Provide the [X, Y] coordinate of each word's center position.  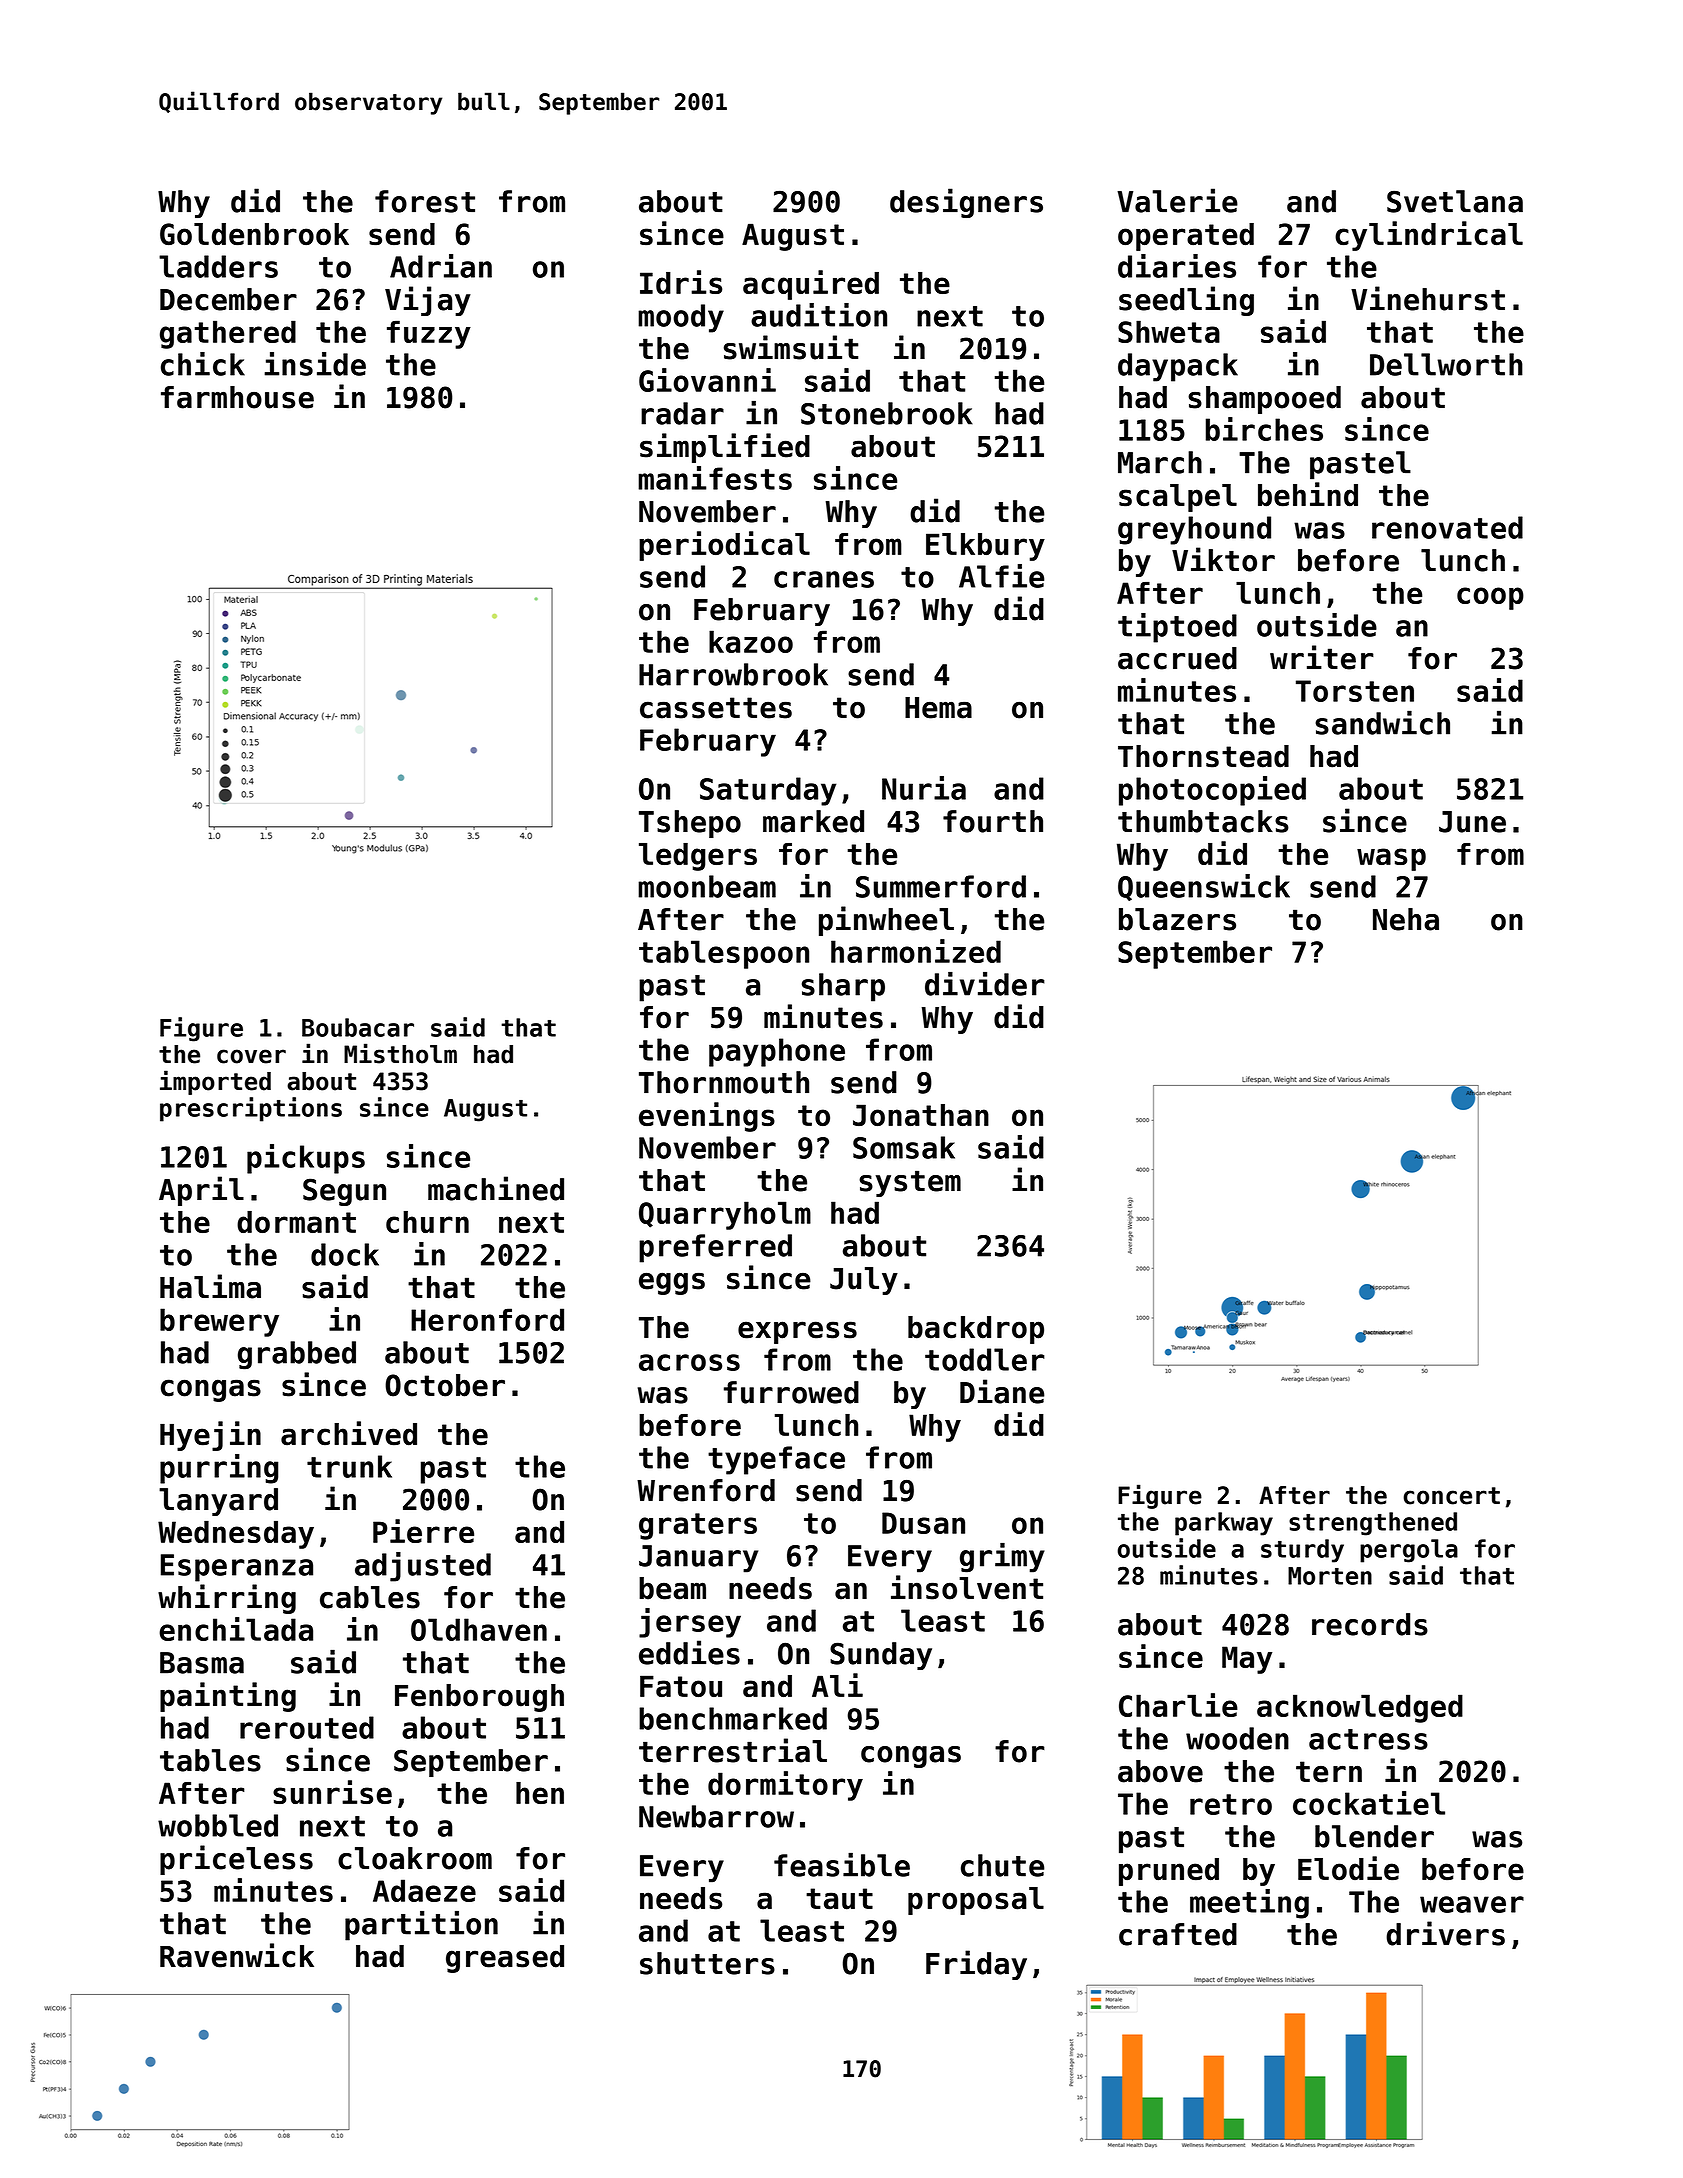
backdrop [976, 1330]
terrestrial [733, 1750]
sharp [843, 987]
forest [425, 201]
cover [251, 1056]
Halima [210, 1286]
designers [966, 203]
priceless [236, 1860]
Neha [1406, 919]
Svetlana [1455, 201]
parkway [1224, 1524]
